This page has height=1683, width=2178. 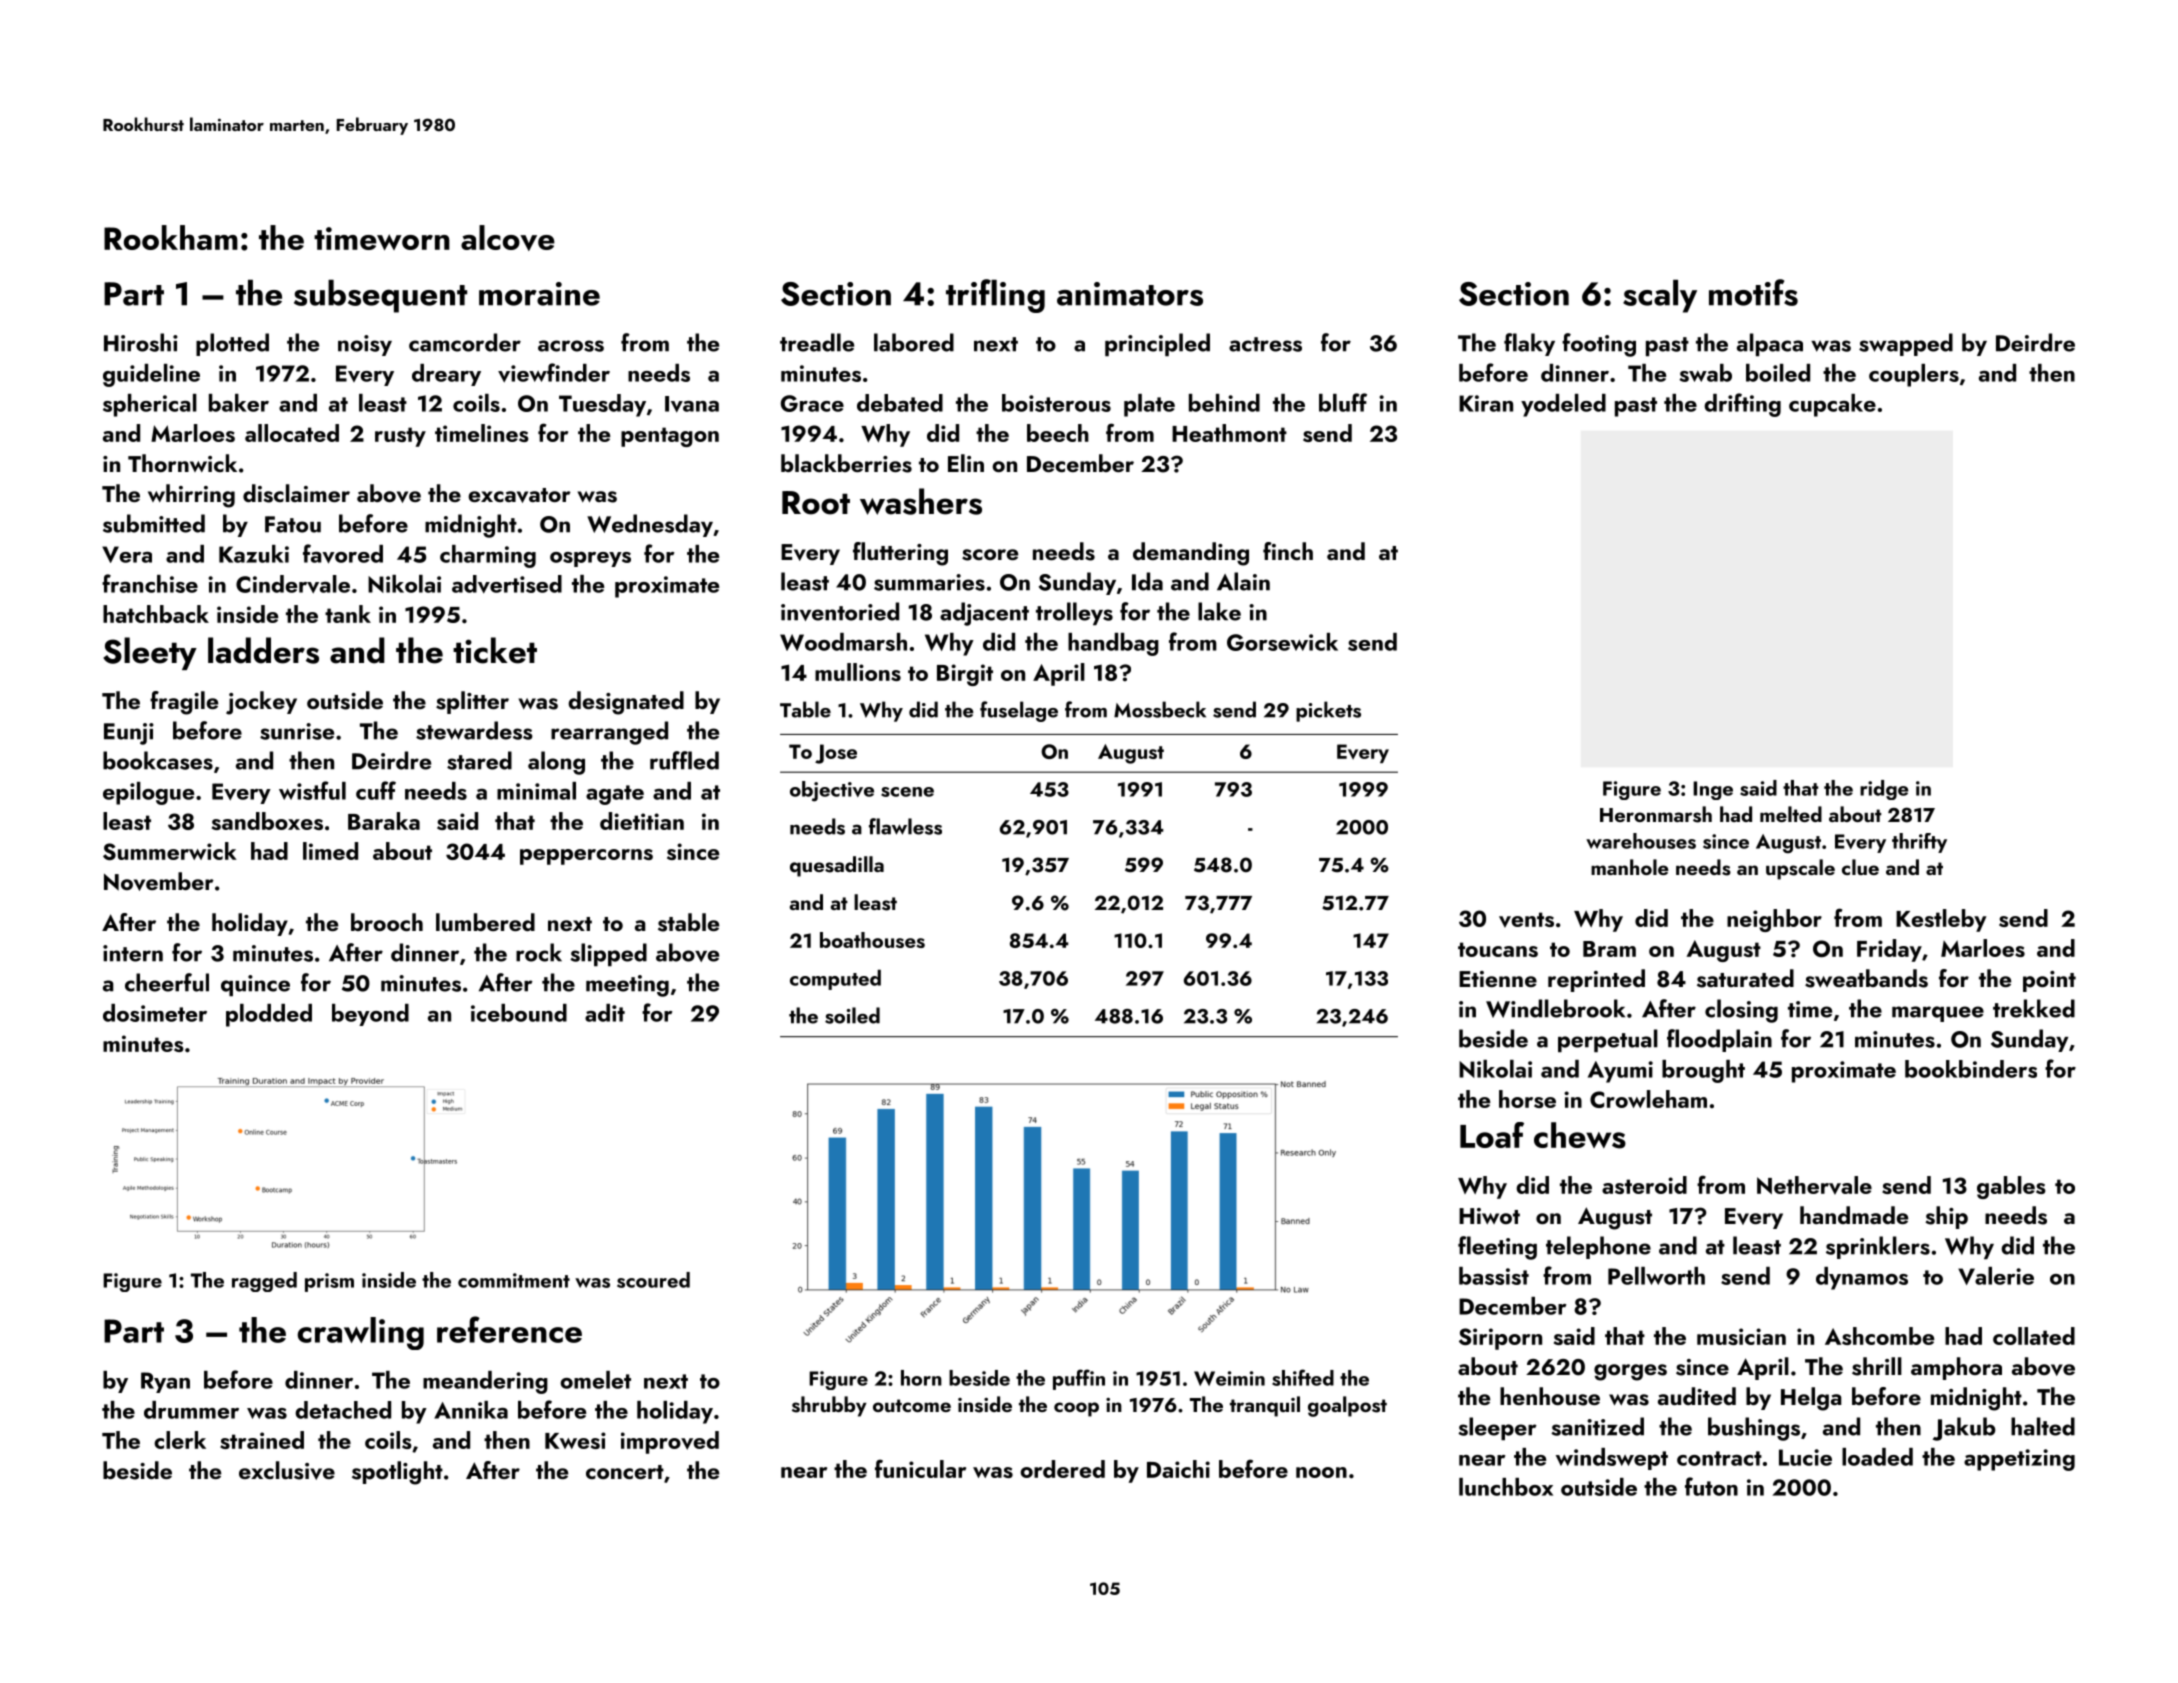 I want to click on animators, so click(x=1130, y=294).
